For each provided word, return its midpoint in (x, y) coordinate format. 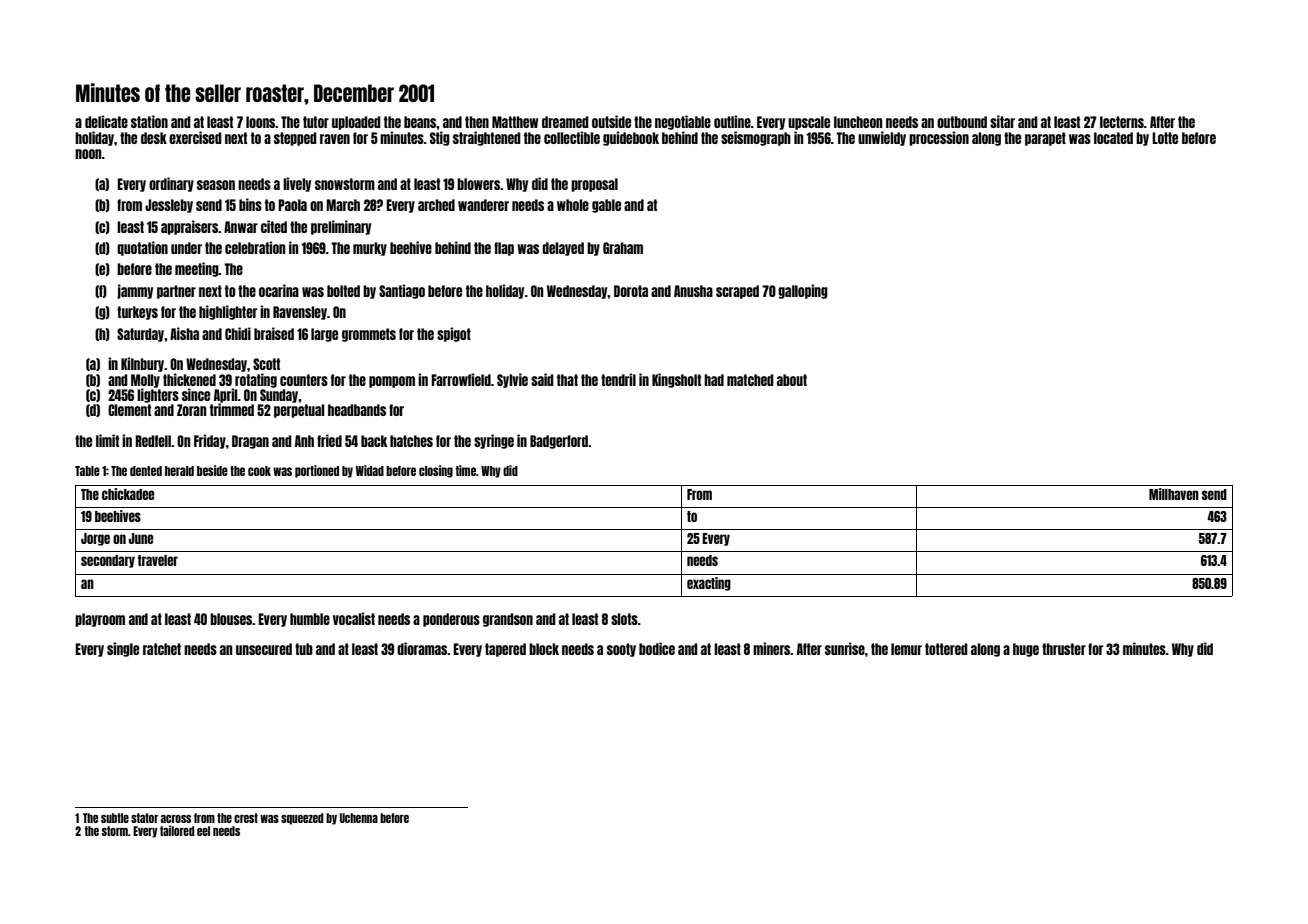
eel (203, 831)
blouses (231, 619)
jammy (135, 291)
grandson (508, 620)
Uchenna (359, 818)
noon (88, 154)
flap (504, 249)
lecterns (1122, 122)
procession (939, 138)
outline (732, 121)
